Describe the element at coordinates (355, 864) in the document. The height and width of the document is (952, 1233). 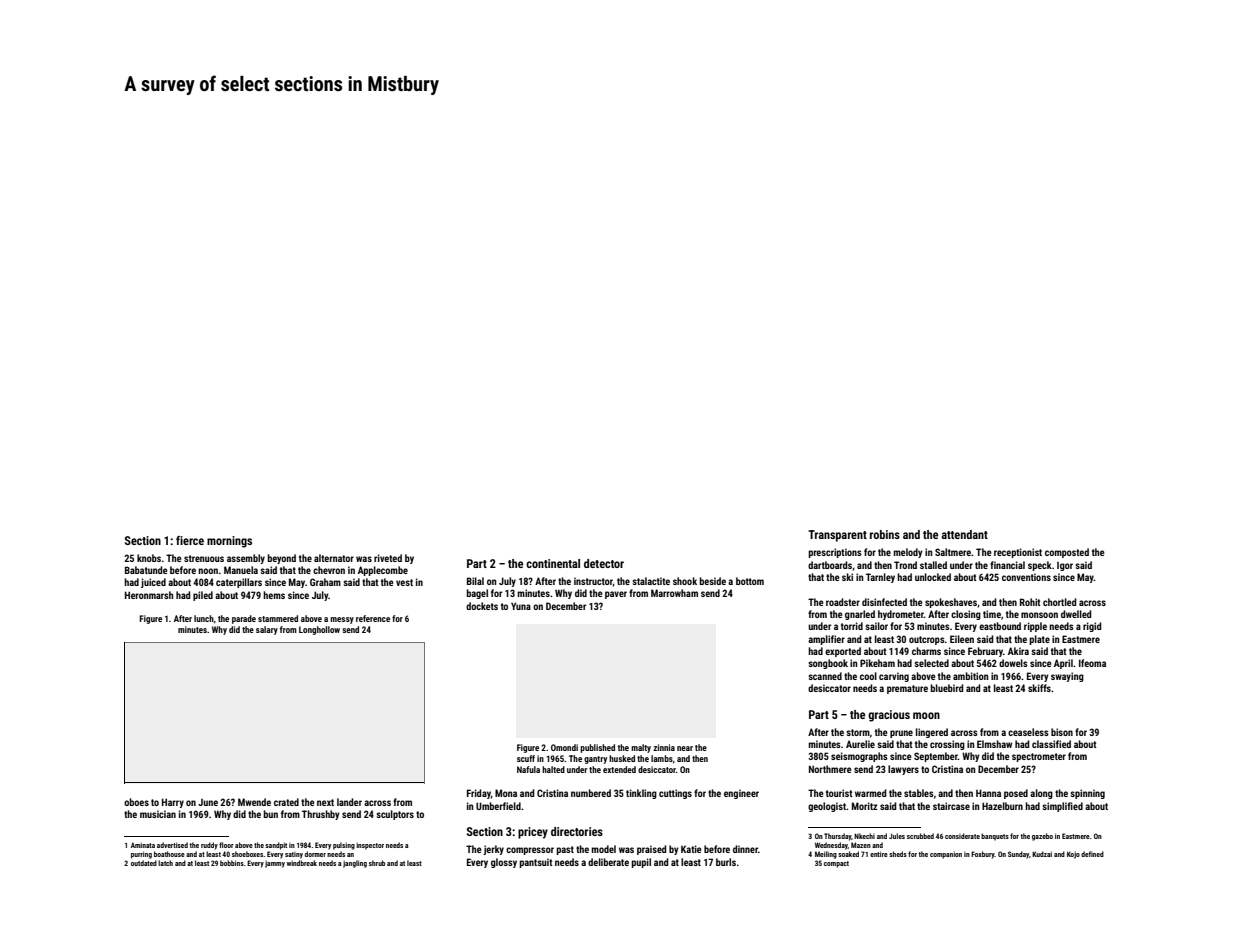
I see `jangling` at that location.
